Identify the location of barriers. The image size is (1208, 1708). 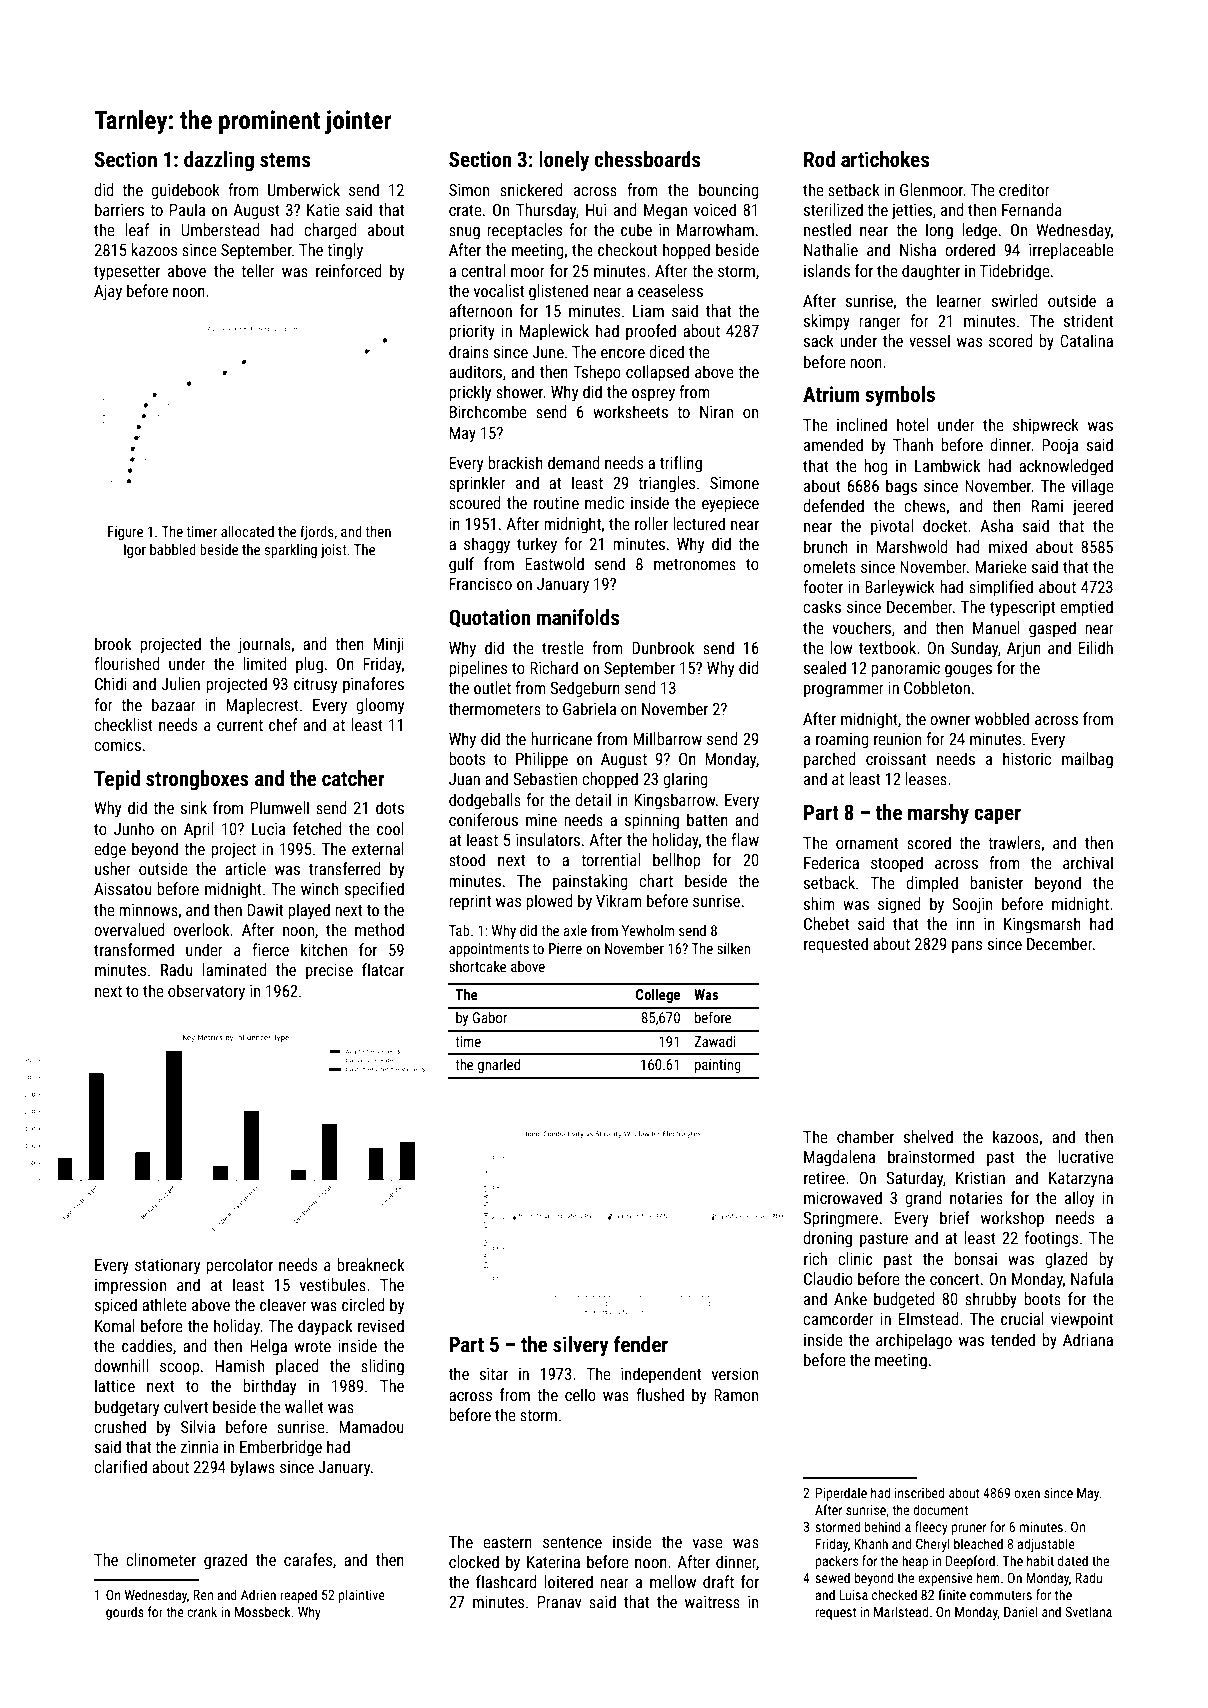
(119, 209).
